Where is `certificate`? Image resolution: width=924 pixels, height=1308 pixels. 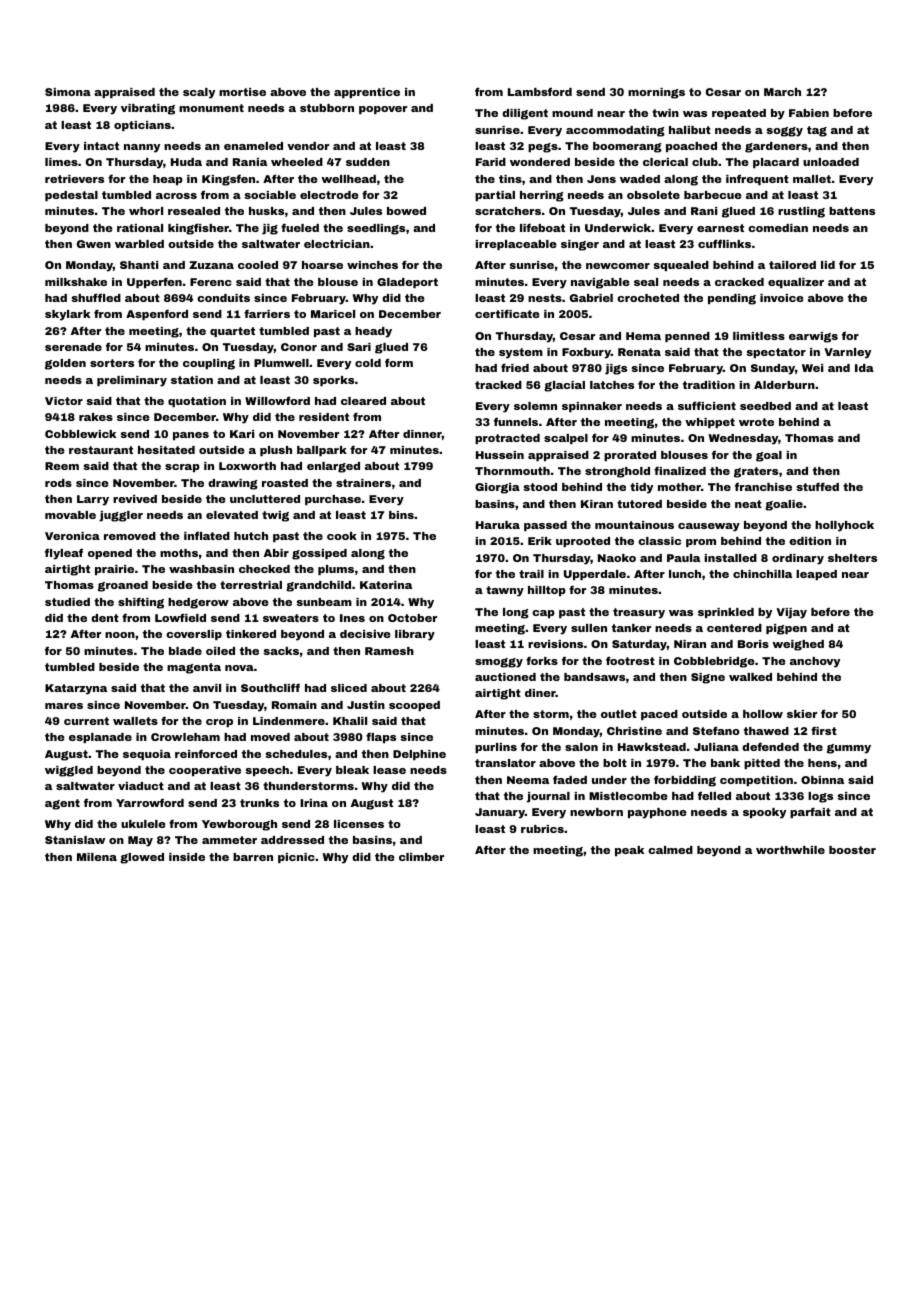 certificate is located at coordinates (507, 313).
